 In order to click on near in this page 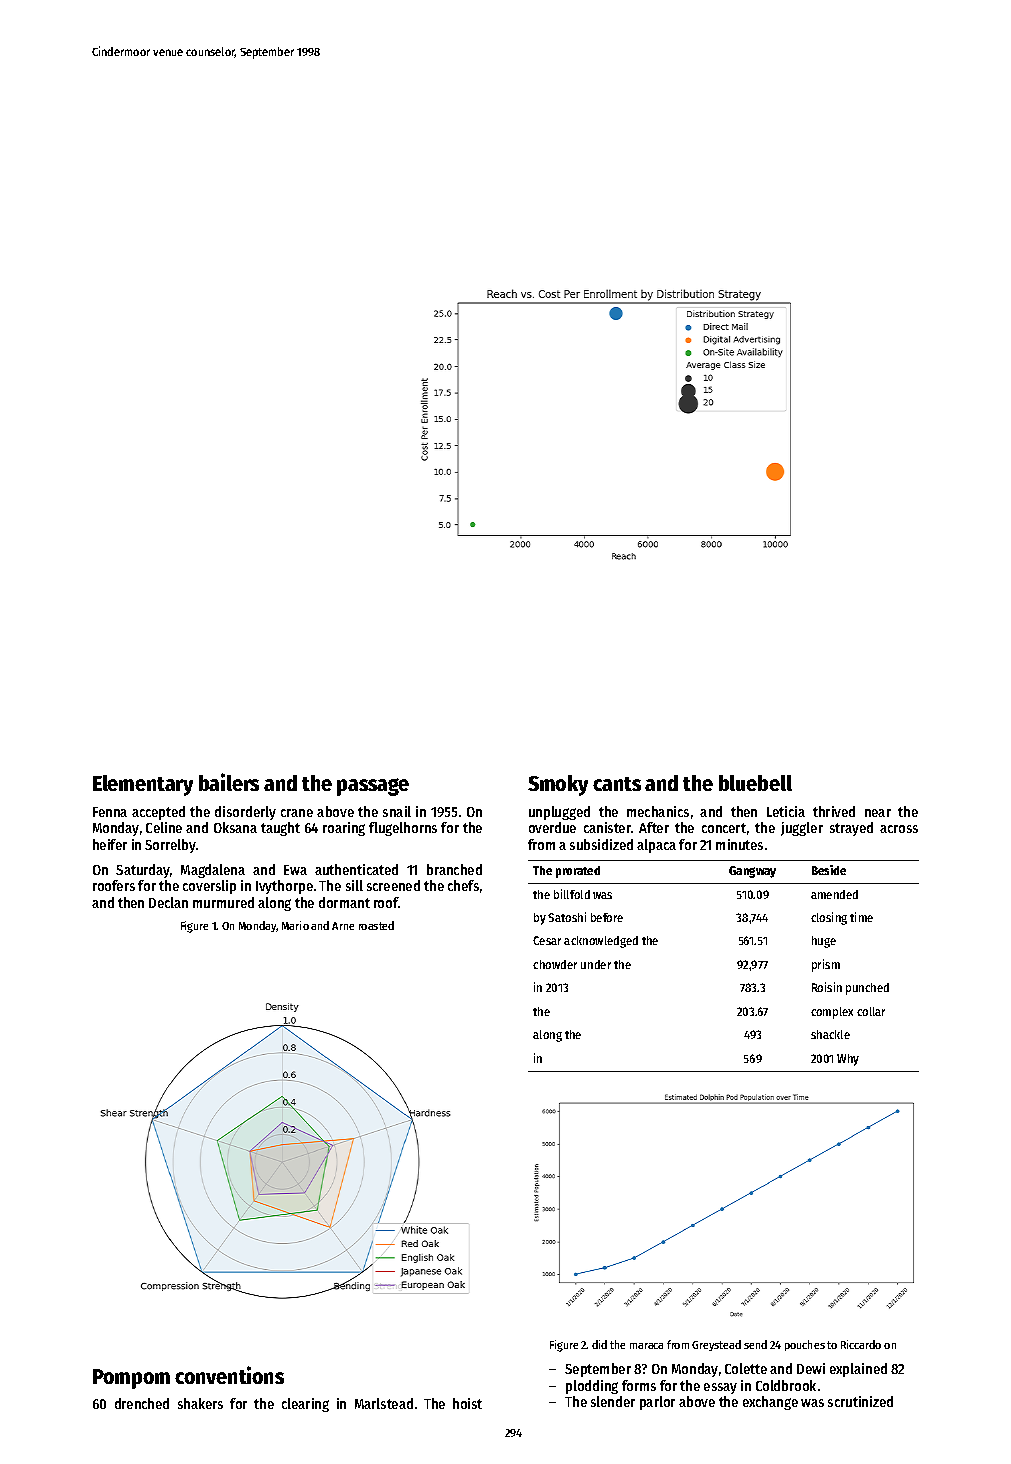, I will do `click(878, 813)`.
